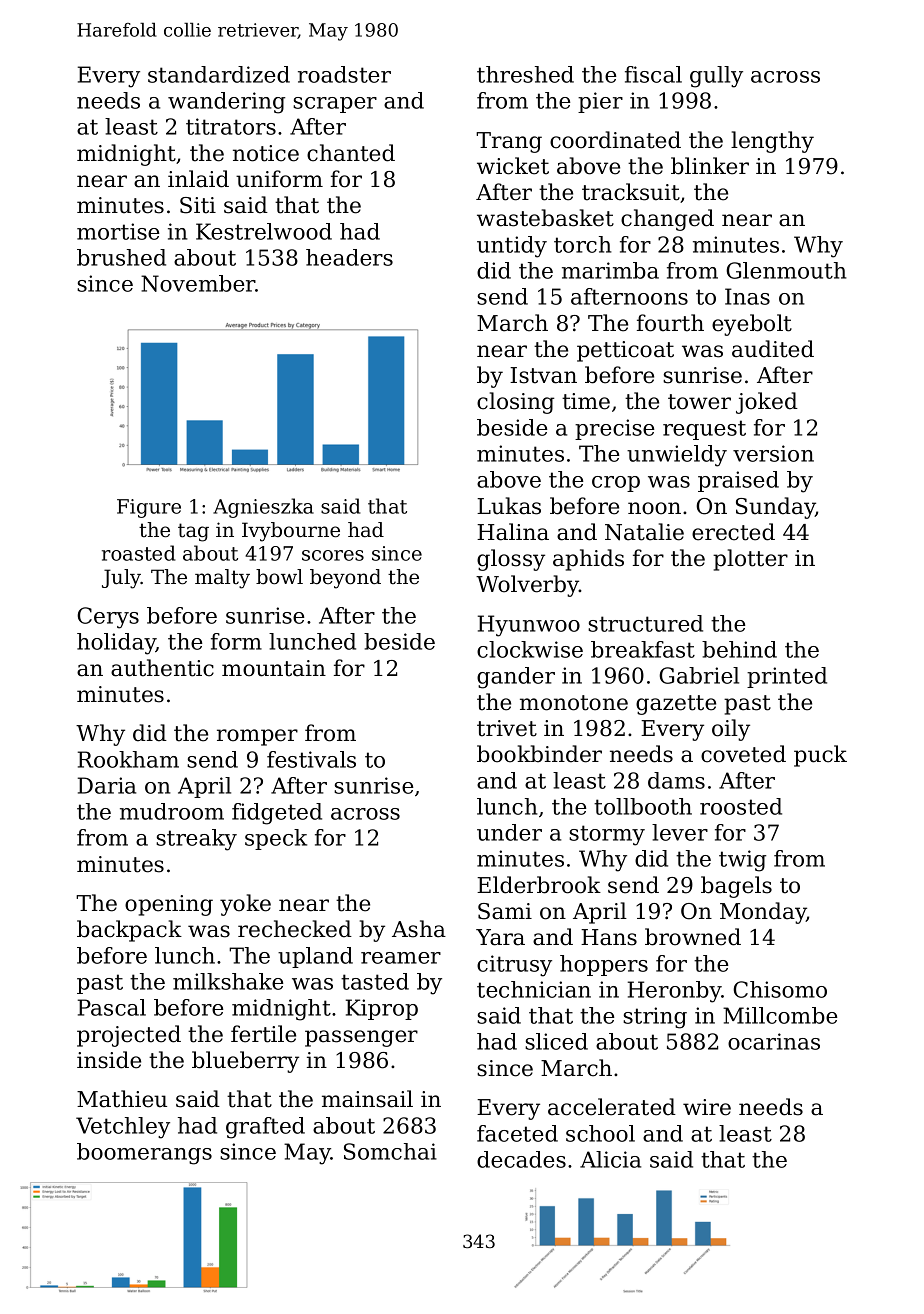 The height and width of the screenshot is (1314, 924). I want to click on Lukas, so click(509, 506).
